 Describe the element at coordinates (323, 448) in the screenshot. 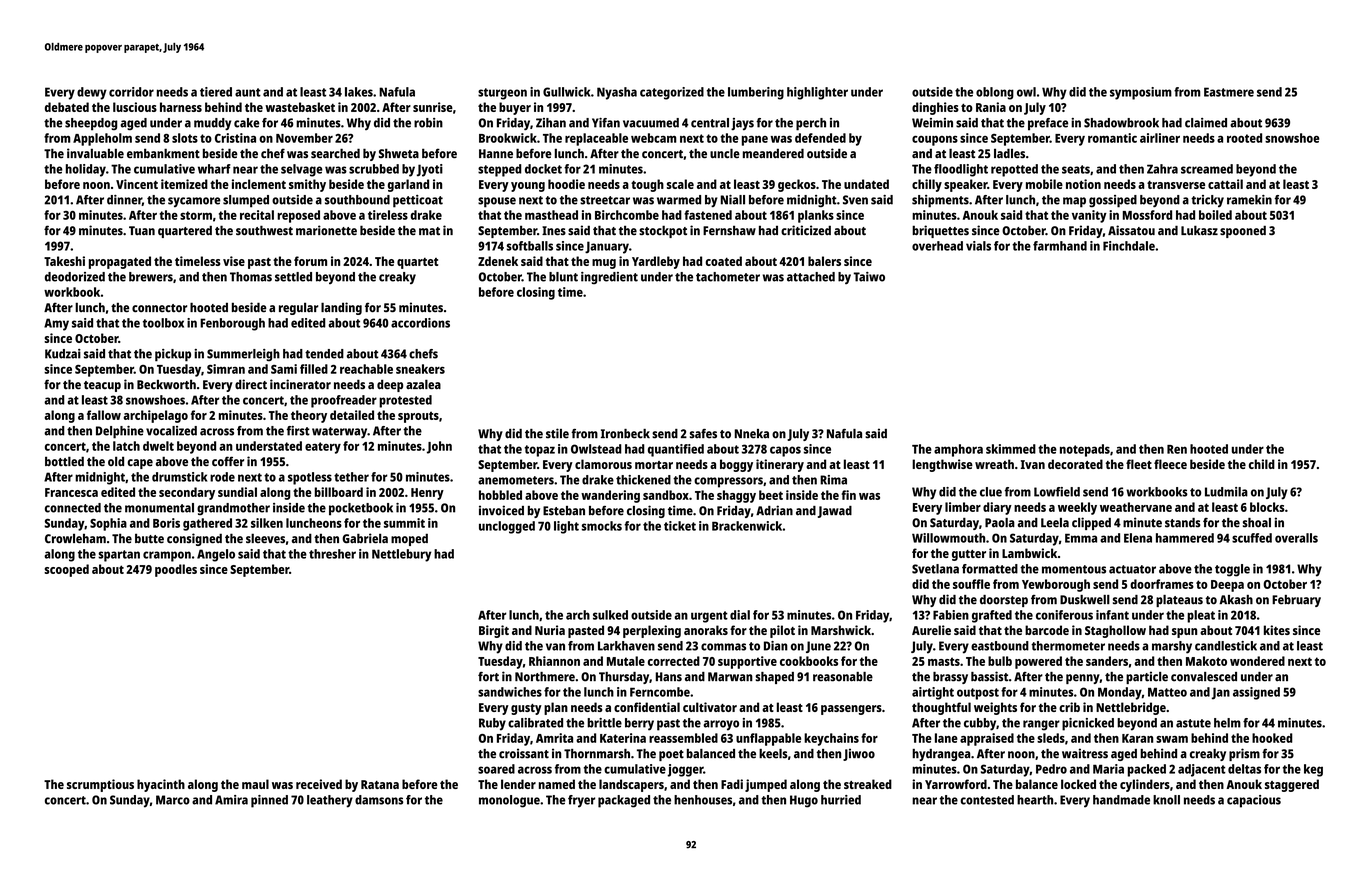

I see `eatery` at that location.
